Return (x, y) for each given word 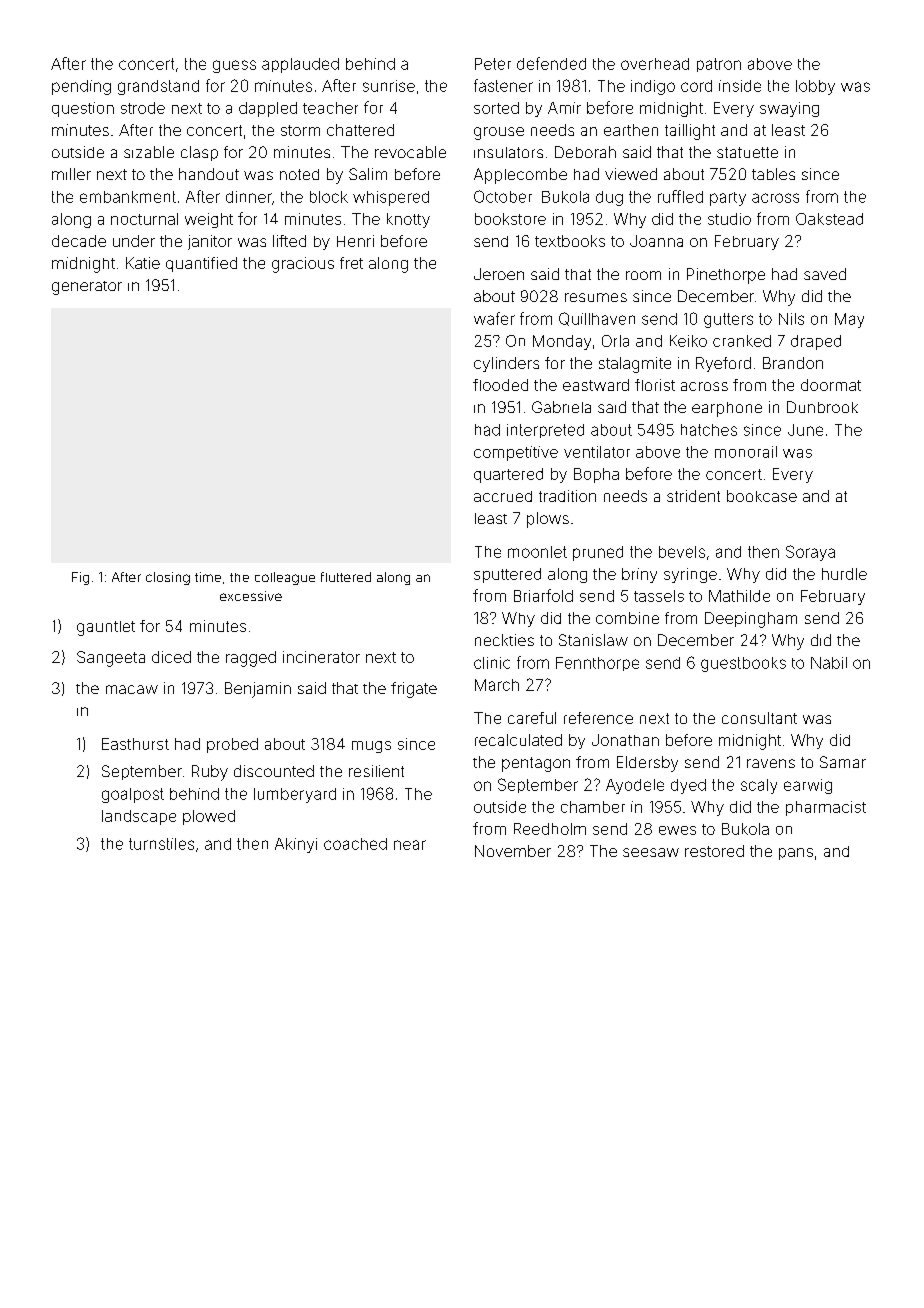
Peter (493, 64)
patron (719, 65)
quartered (508, 475)
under (134, 241)
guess (234, 66)
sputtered (507, 575)
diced (171, 657)
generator (87, 288)
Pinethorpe (726, 276)
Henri (355, 241)
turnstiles (161, 844)
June (805, 430)
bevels (682, 552)
